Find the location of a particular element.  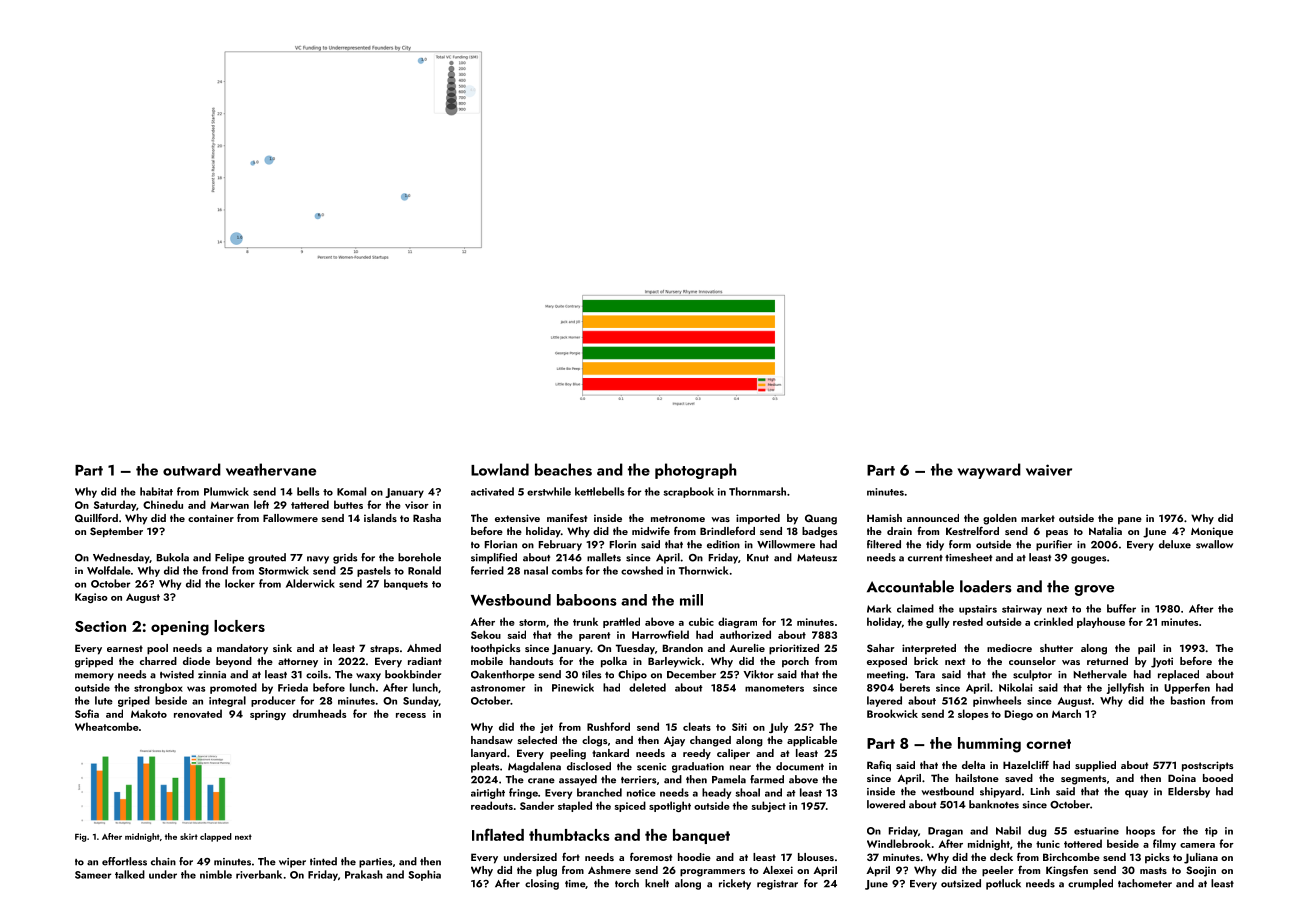

Prakash is located at coordinates (364, 874).
